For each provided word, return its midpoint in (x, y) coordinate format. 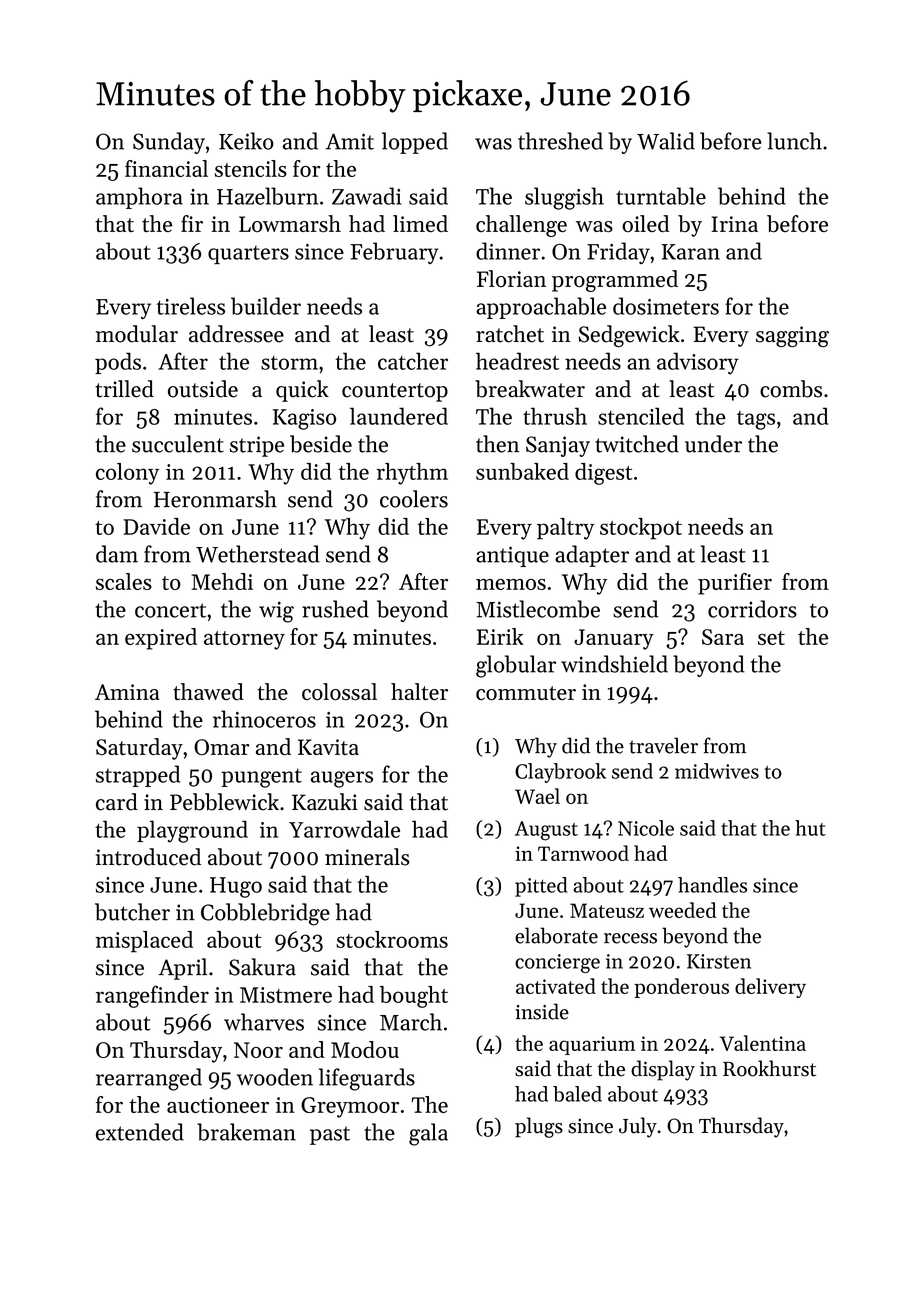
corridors (752, 609)
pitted (541, 887)
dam (117, 554)
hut (810, 828)
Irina (735, 224)
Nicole (646, 828)
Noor (258, 1050)
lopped (415, 143)
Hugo (236, 887)
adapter (592, 556)
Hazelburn (267, 196)
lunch (794, 141)
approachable (541, 308)
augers (342, 779)
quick (302, 391)
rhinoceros (264, 719)
